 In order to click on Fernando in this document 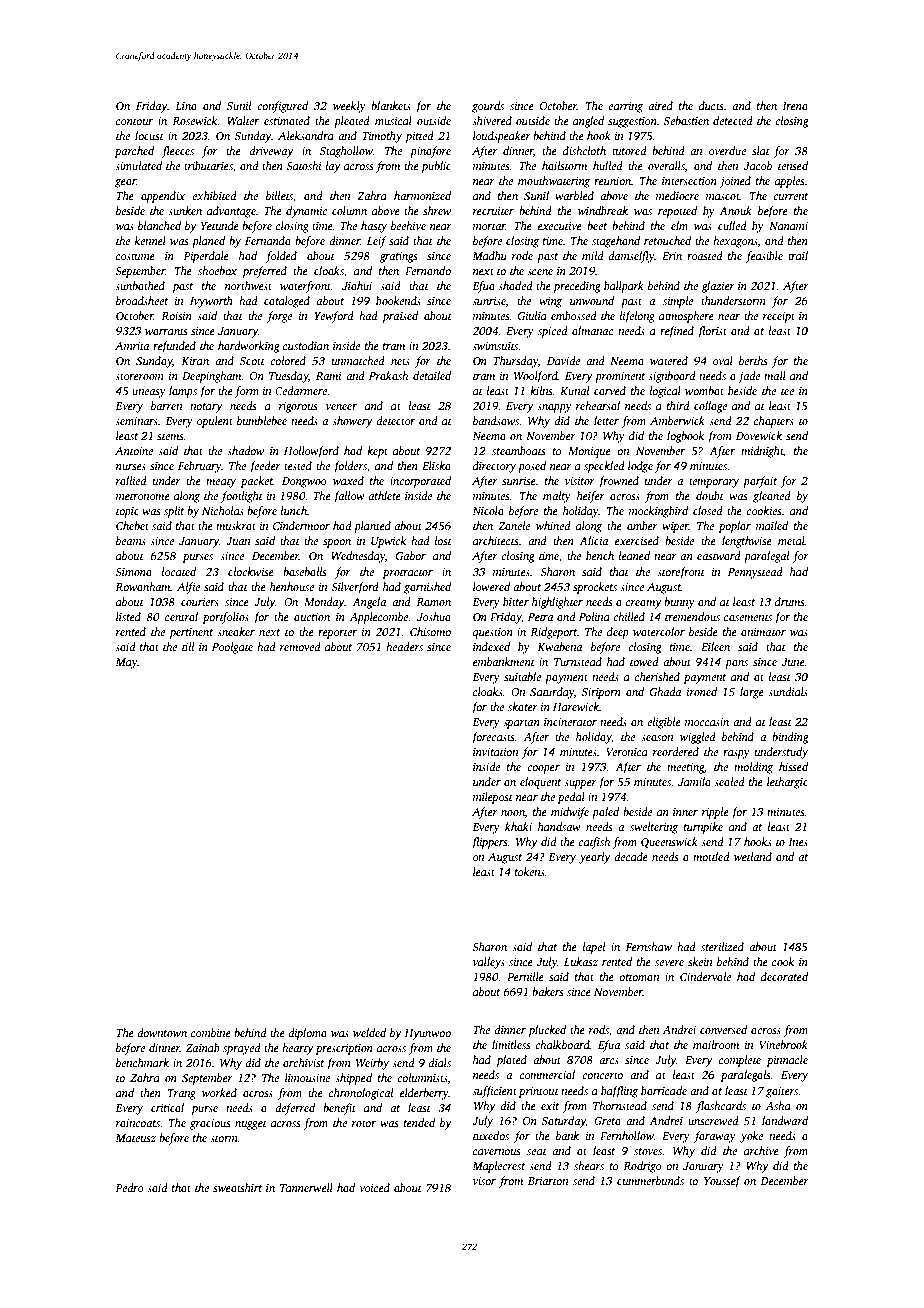, I will do `click(428, 270)`.
